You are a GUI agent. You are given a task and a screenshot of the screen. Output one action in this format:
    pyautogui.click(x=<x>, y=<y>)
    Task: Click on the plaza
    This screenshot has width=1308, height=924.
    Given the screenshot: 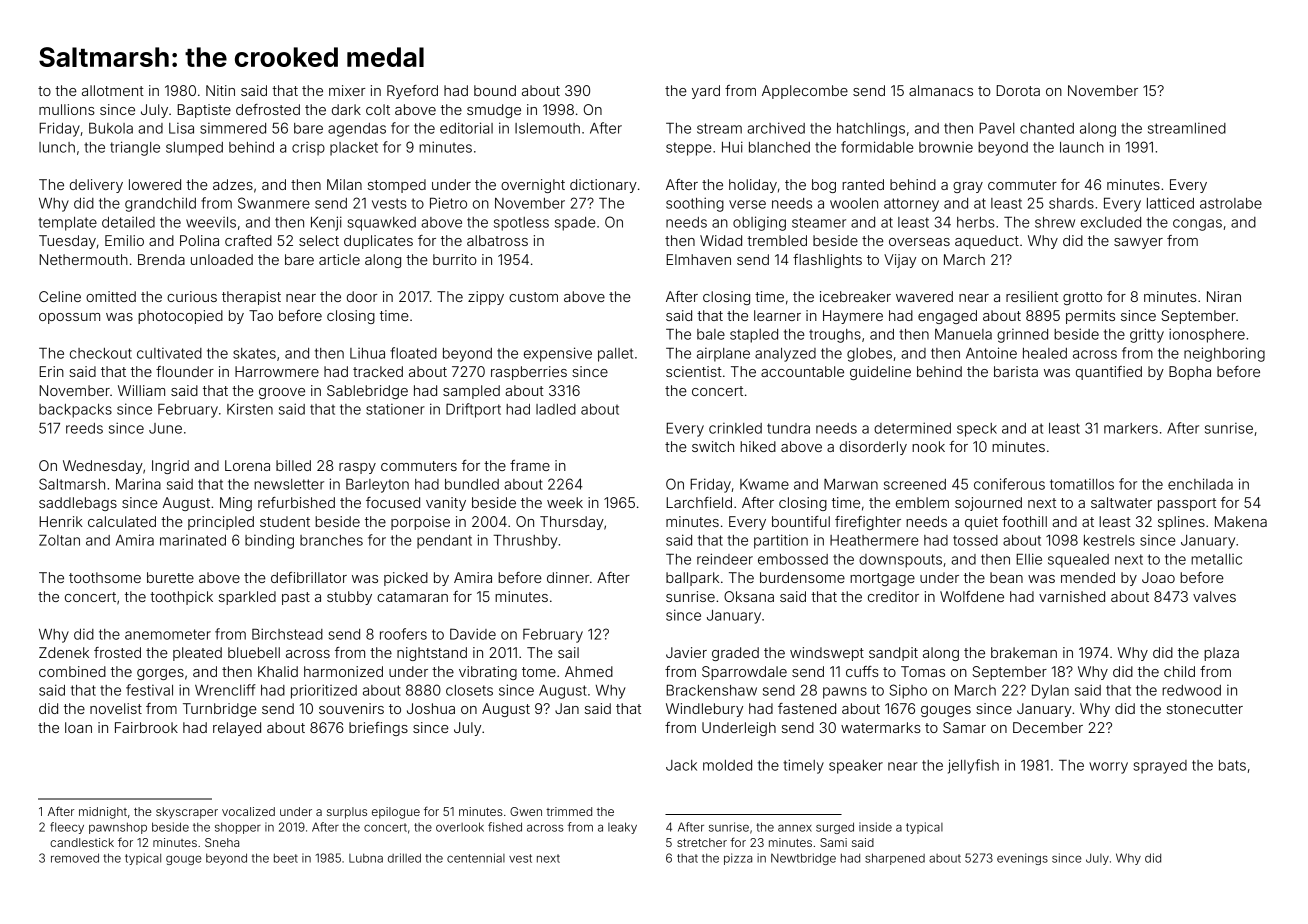 What is the action you would take?
    pyautogui.click(x=1221, y=654)
